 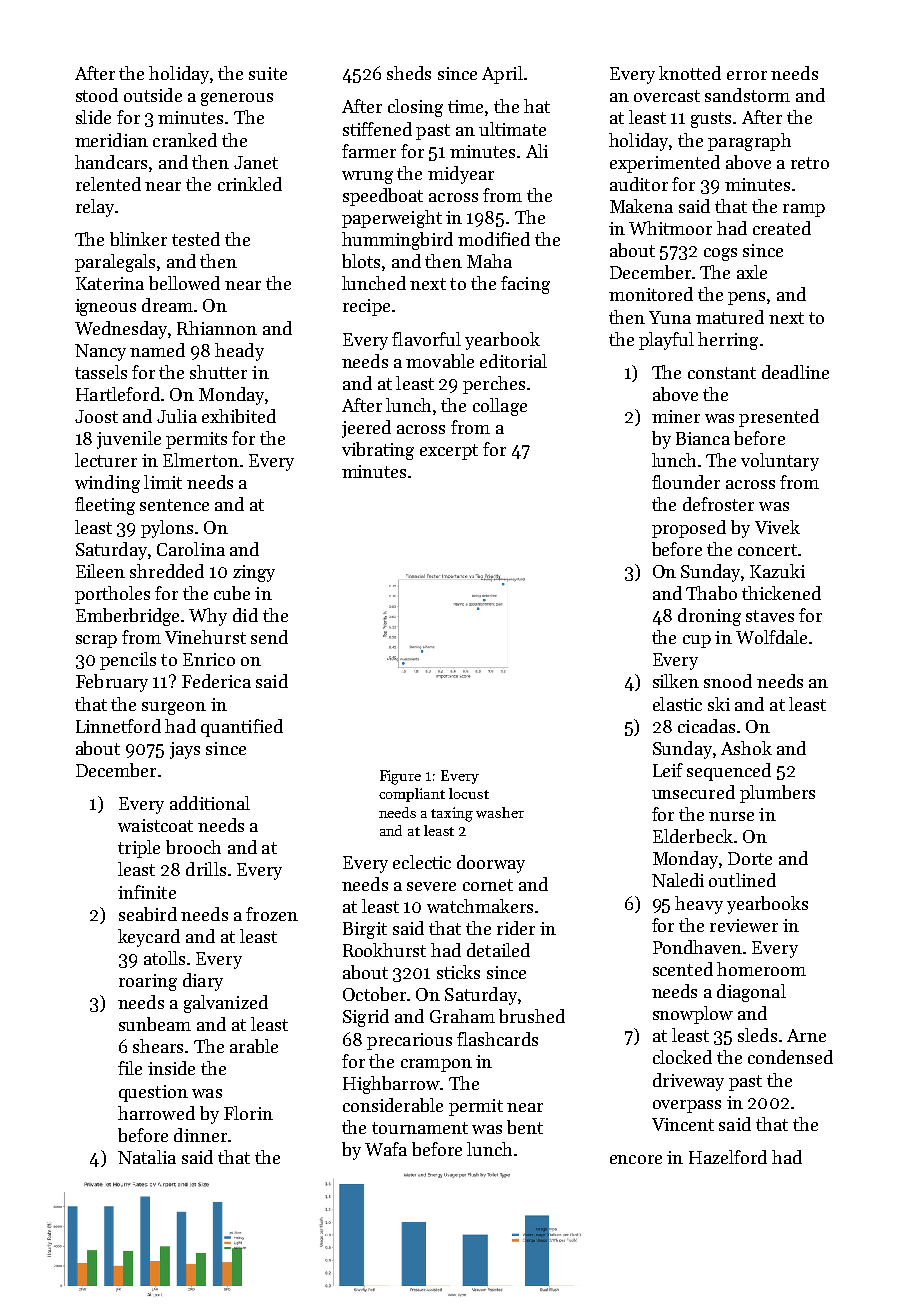 What do you see at coordinates (693, 792) in the screenshot?
I see `unsecured` at bounding box center [693, 792].
